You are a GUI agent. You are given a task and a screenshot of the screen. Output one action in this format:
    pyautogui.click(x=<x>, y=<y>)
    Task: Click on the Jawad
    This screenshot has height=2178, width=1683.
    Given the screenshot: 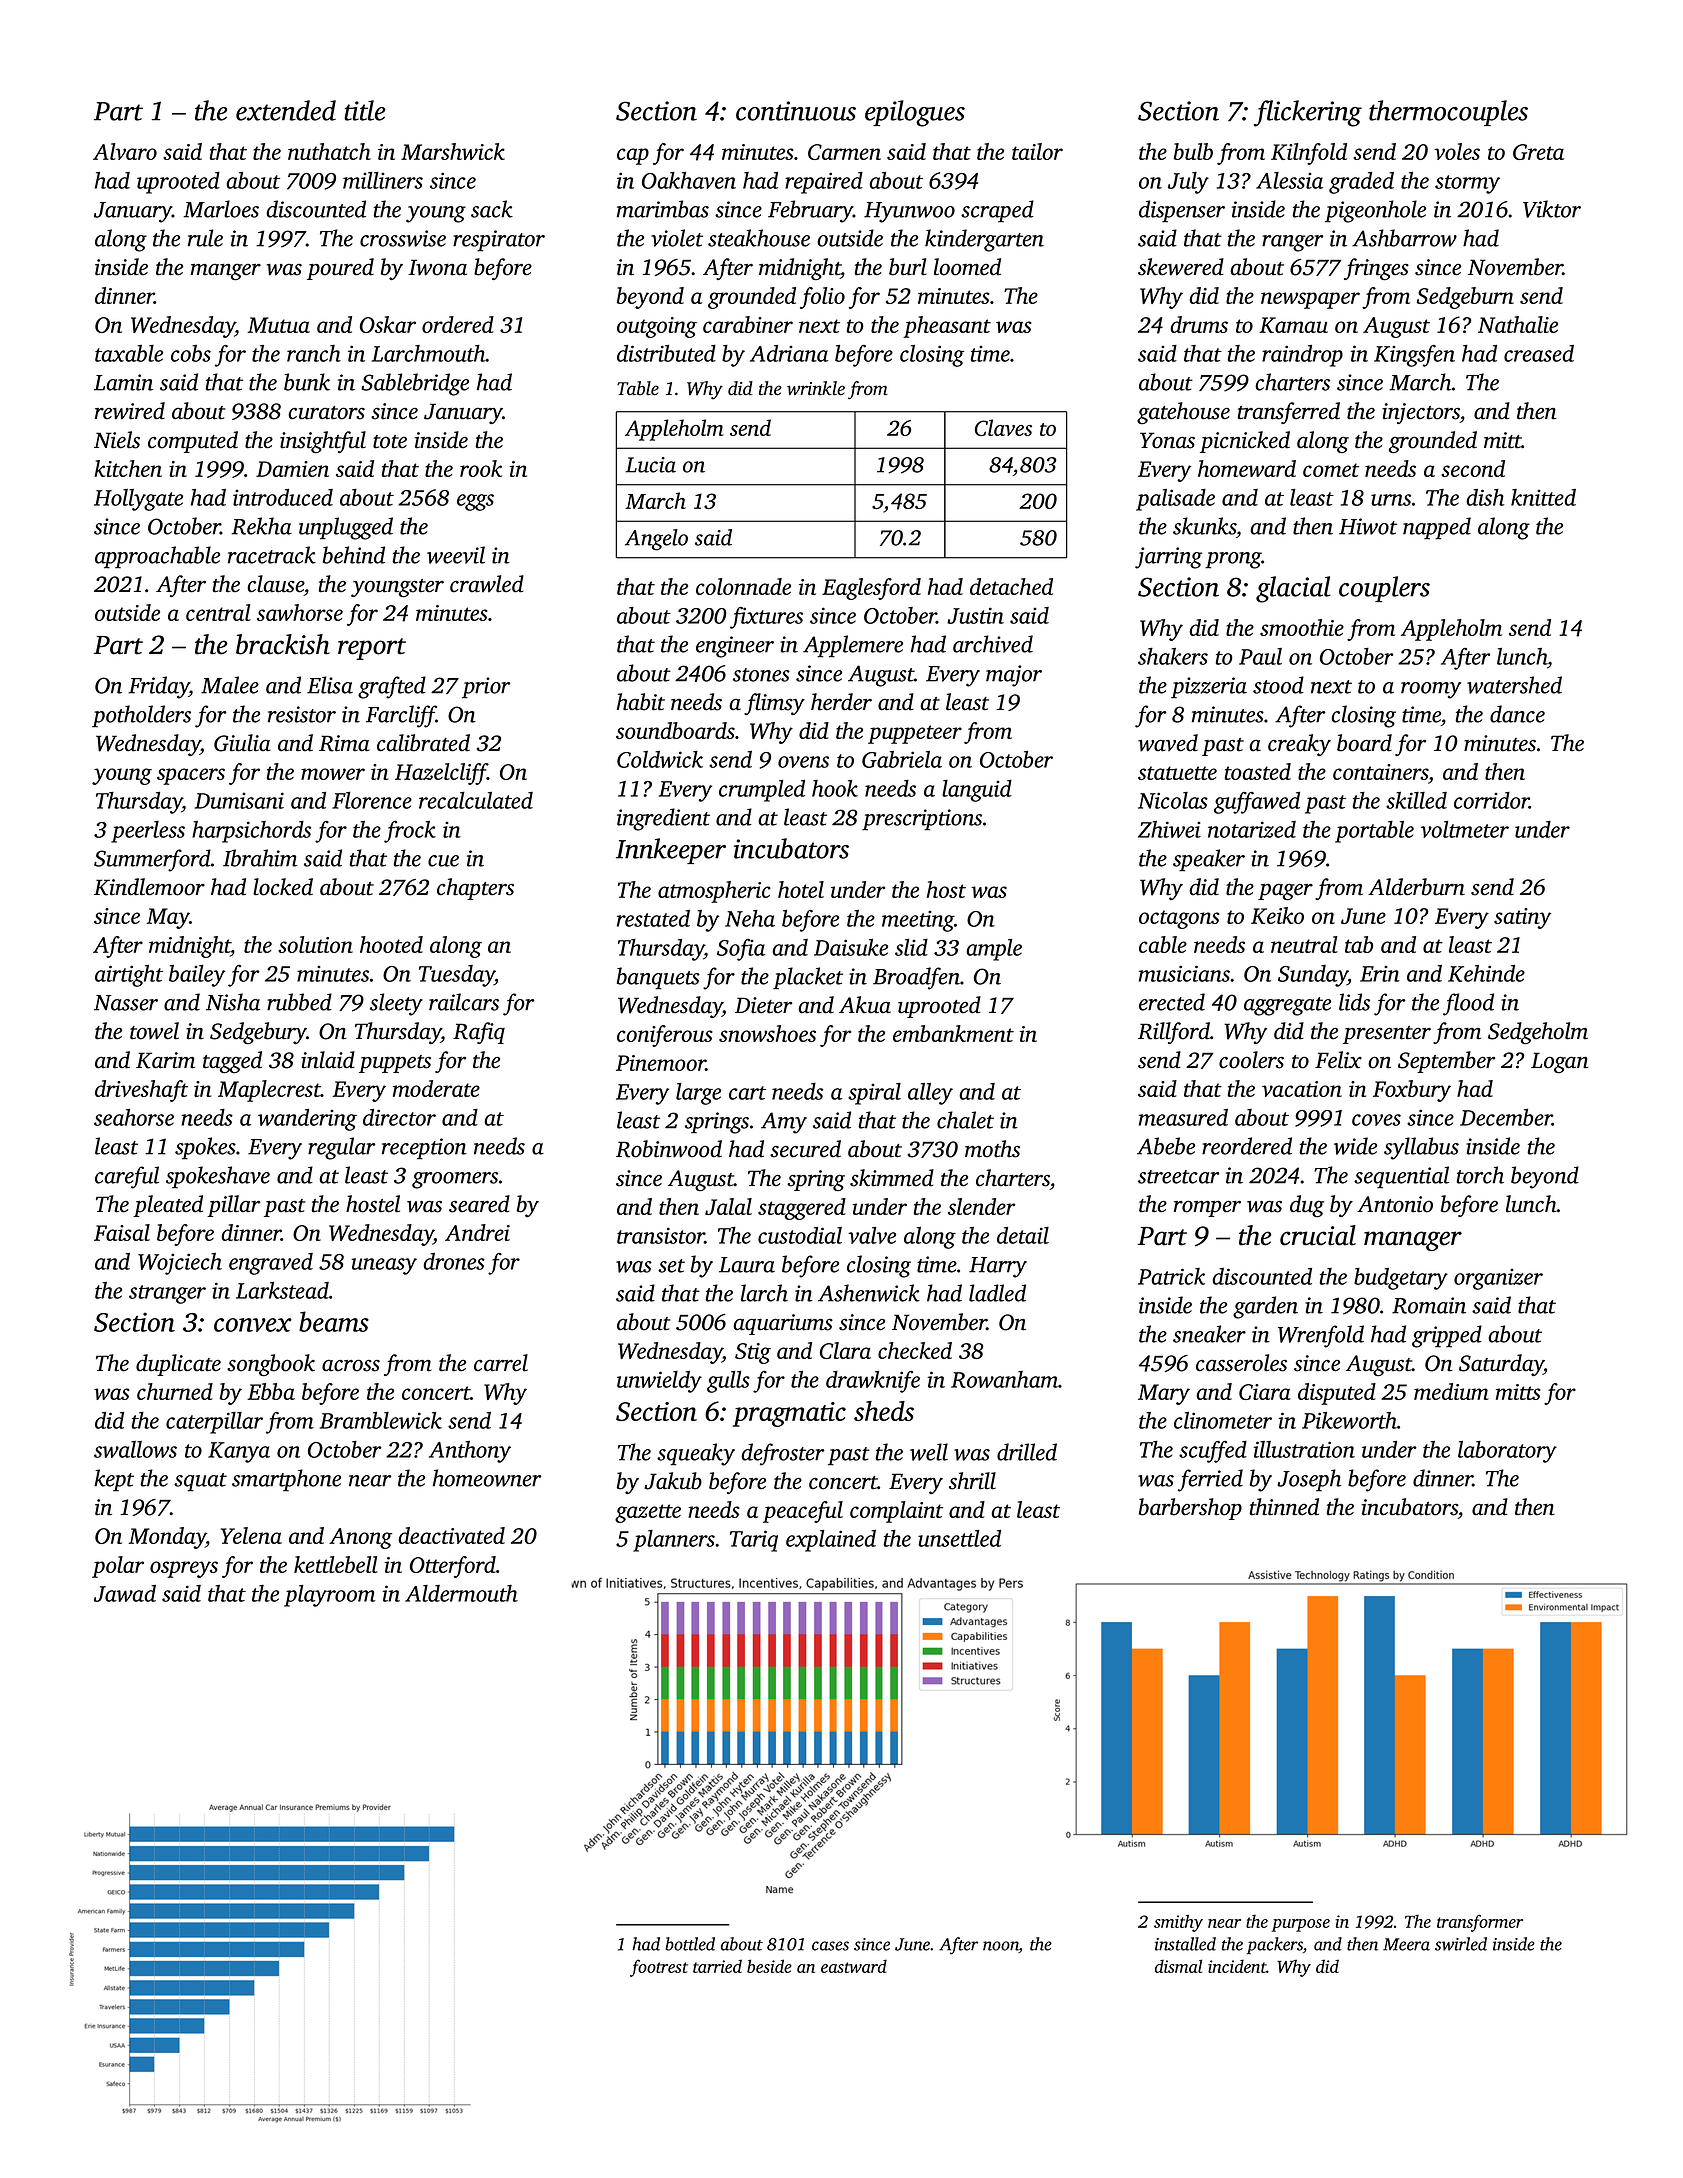 What is the action you would take?
    pyautogui.click(x=125, y=1593)
